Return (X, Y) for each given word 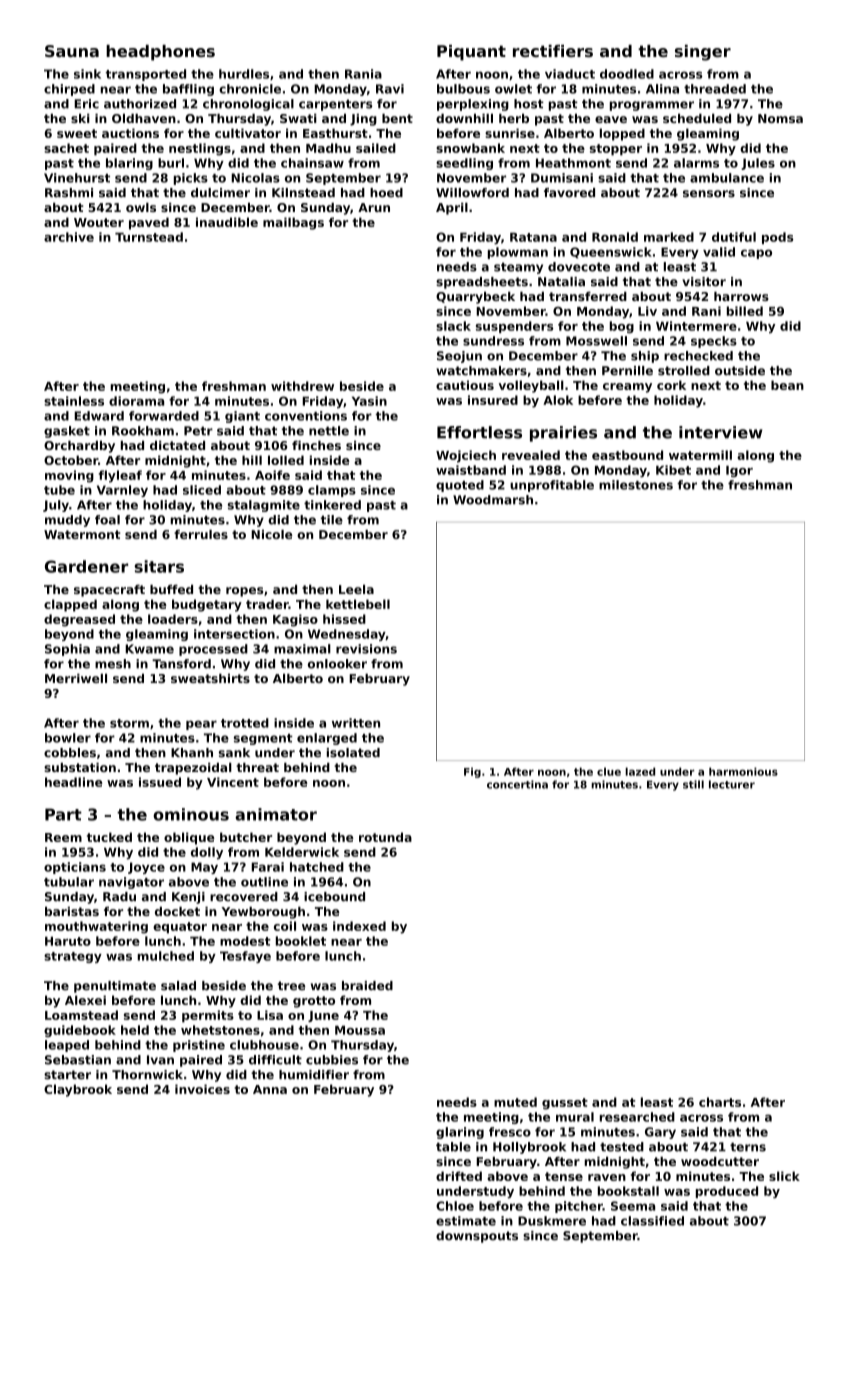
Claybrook (78, 1090)
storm (129, 723)
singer (703, 53)
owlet (513, 89)
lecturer (732, 784)
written (356, 723)
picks (191, 179)
